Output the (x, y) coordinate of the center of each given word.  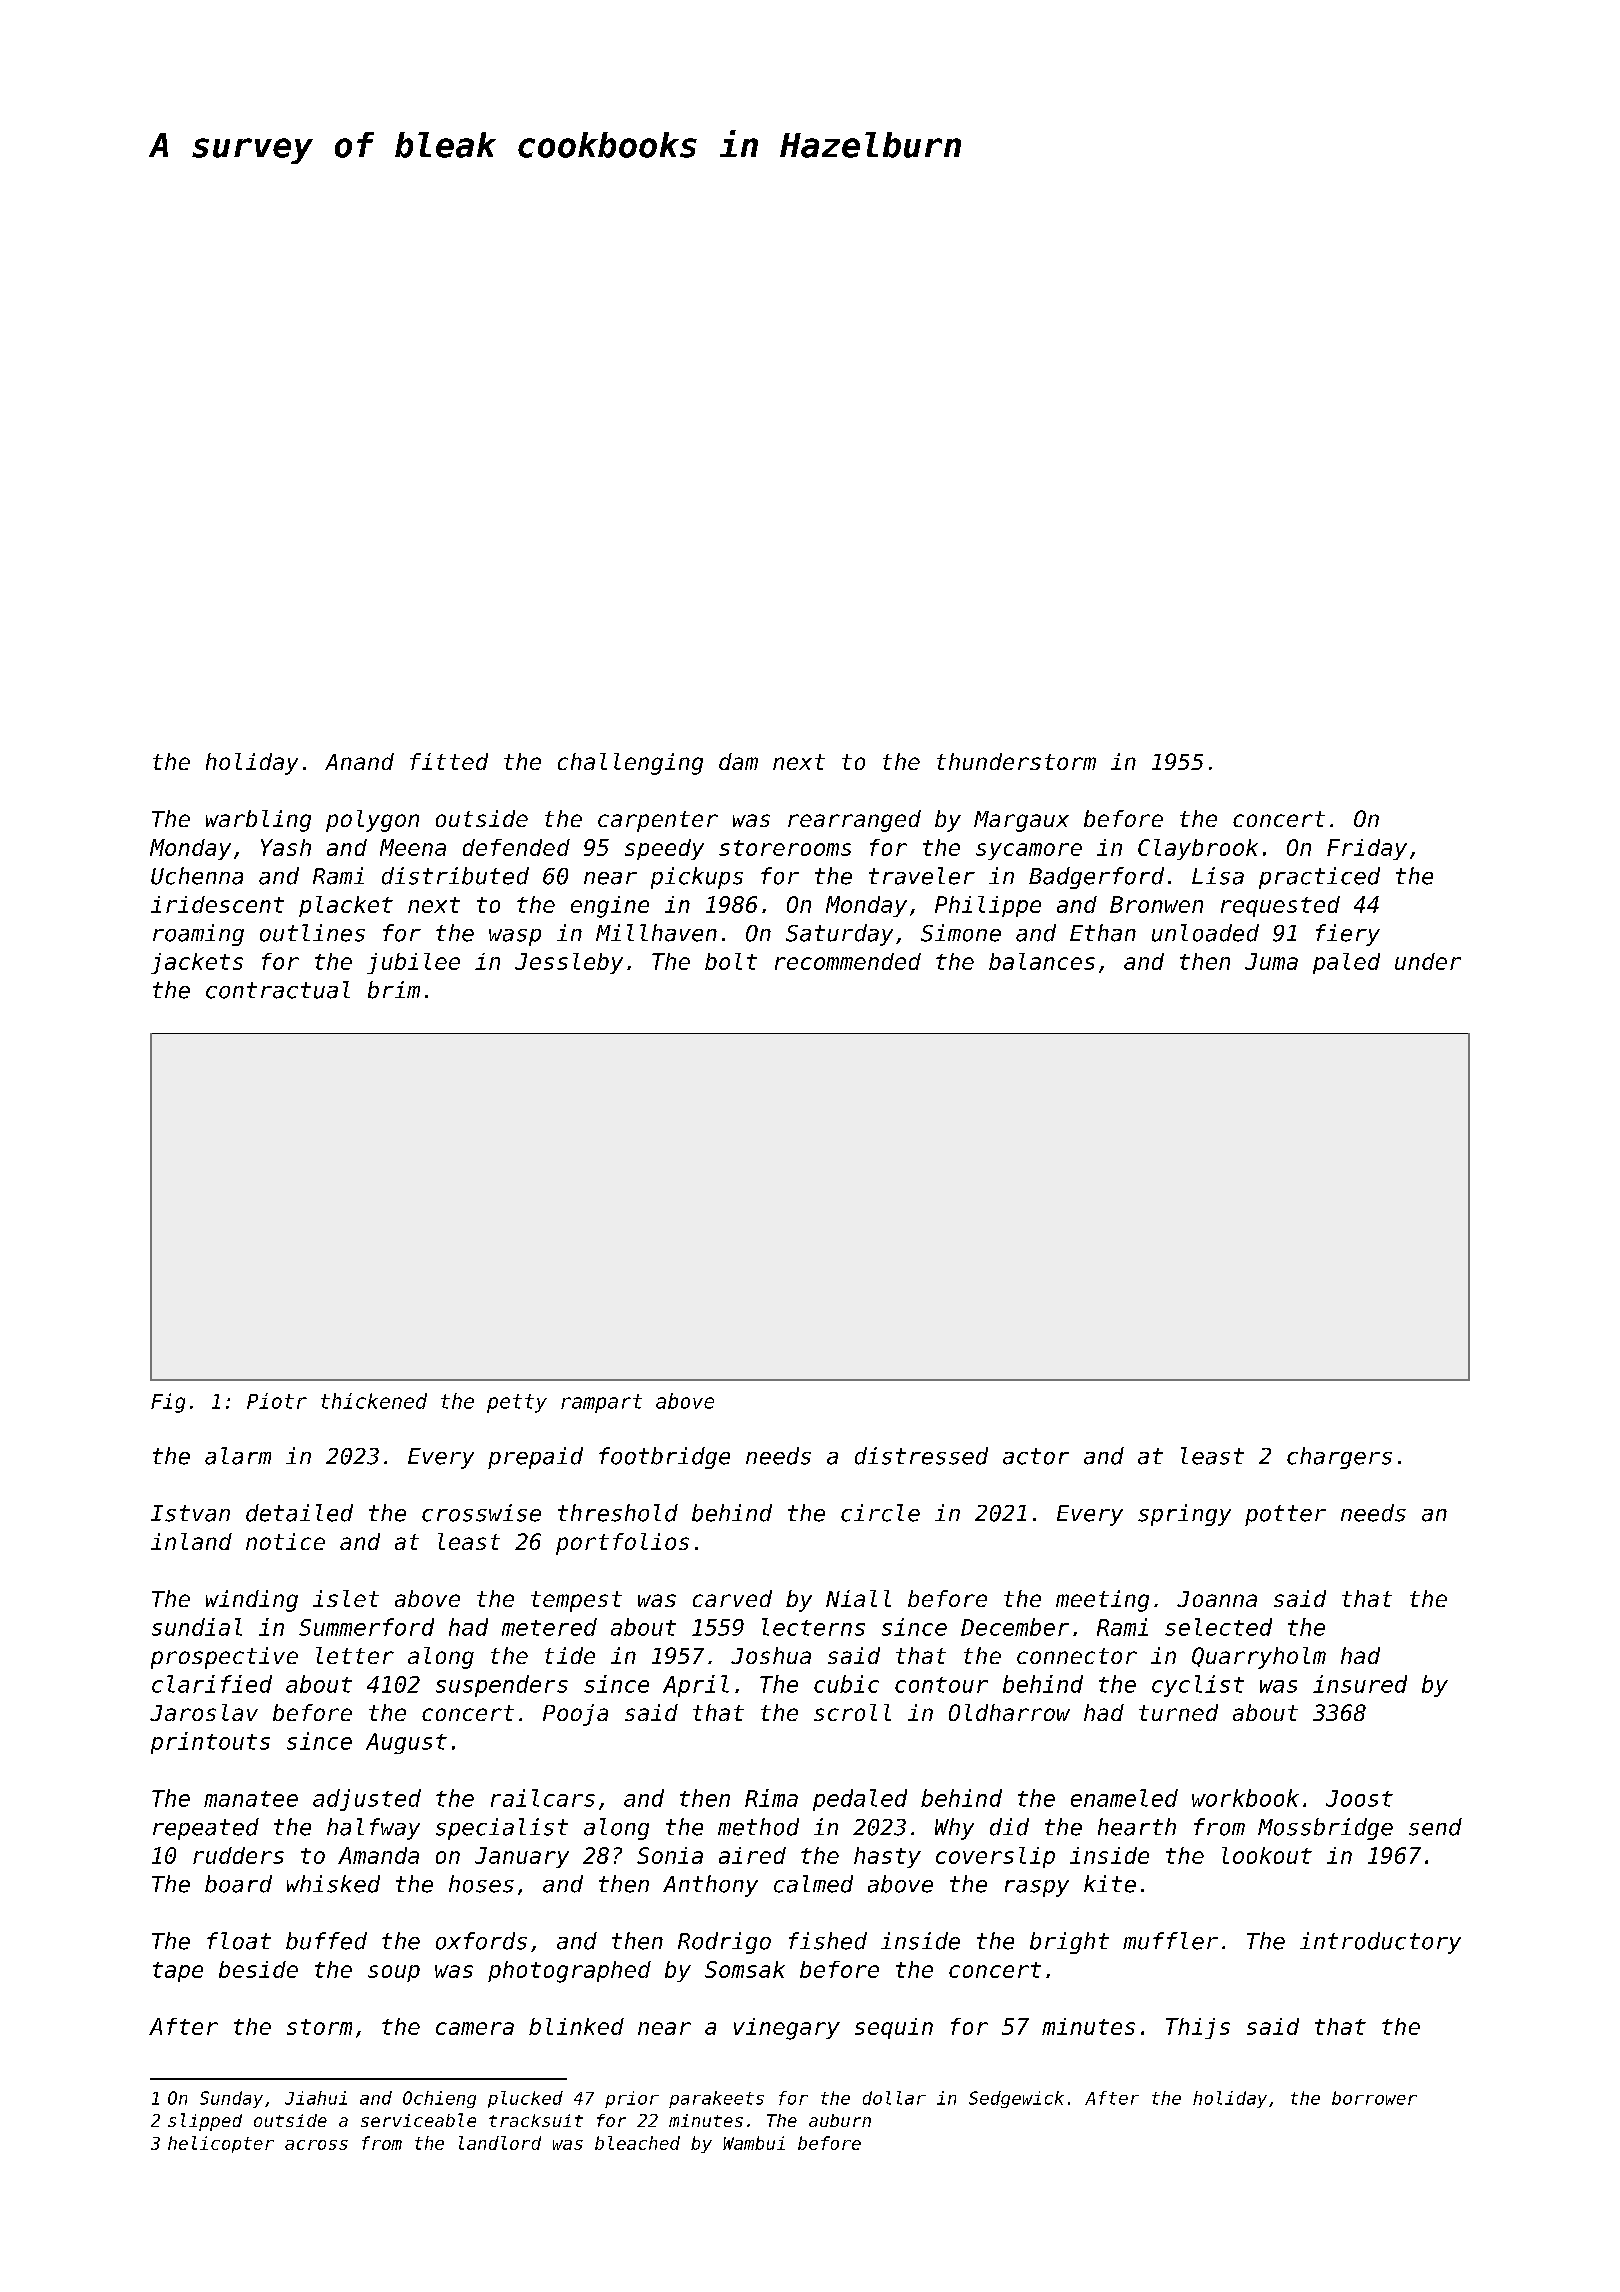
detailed (299, 1513)
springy (1184, 1515)
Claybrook (1198, 849)
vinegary (787, 2029)
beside (258, 1969)
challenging (630, 764)
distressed (921, 1456)
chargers (1339, 1458)
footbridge (664, 1458)
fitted (449, 761)
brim (394, 990)
